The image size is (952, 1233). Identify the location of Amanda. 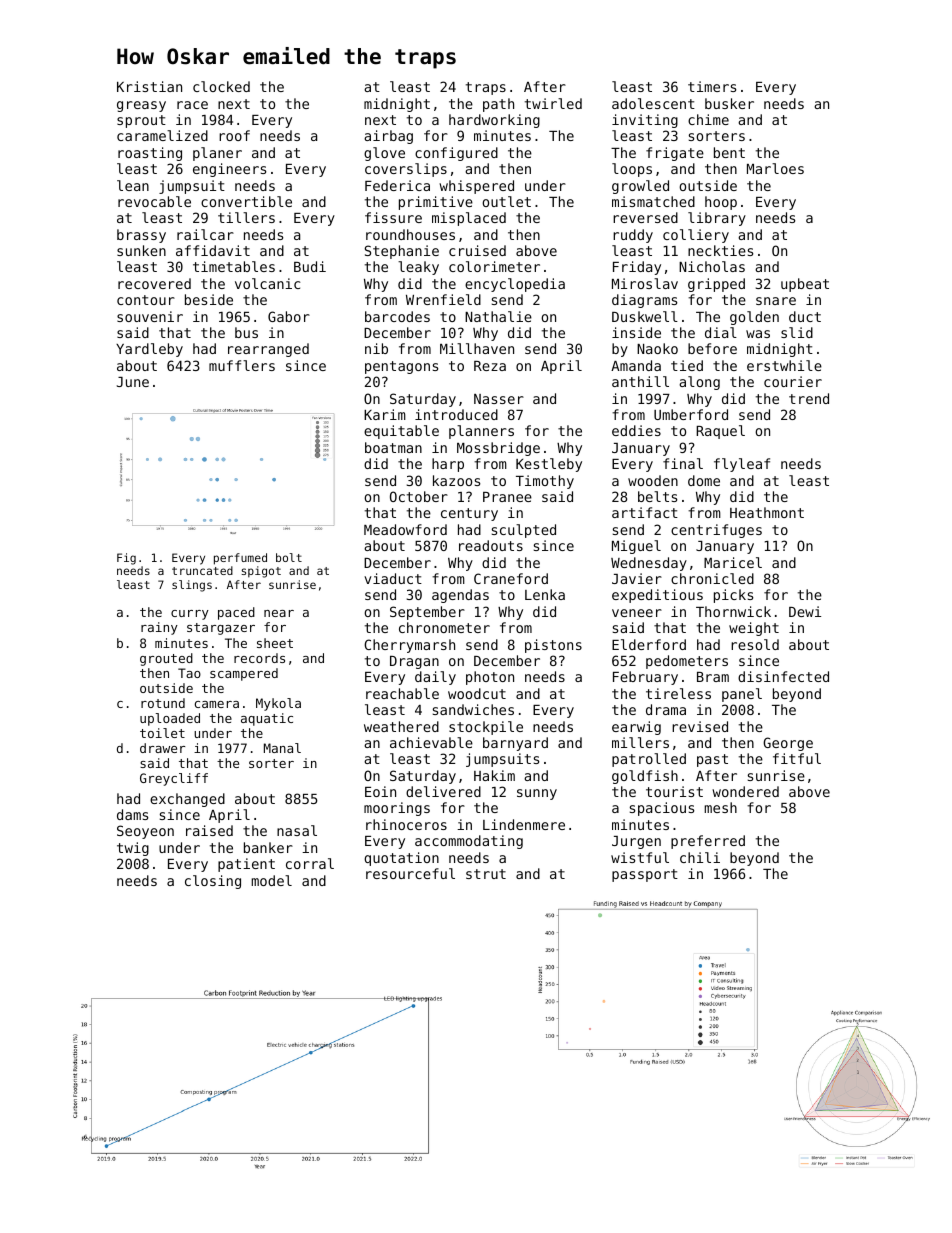
(636, 365).
